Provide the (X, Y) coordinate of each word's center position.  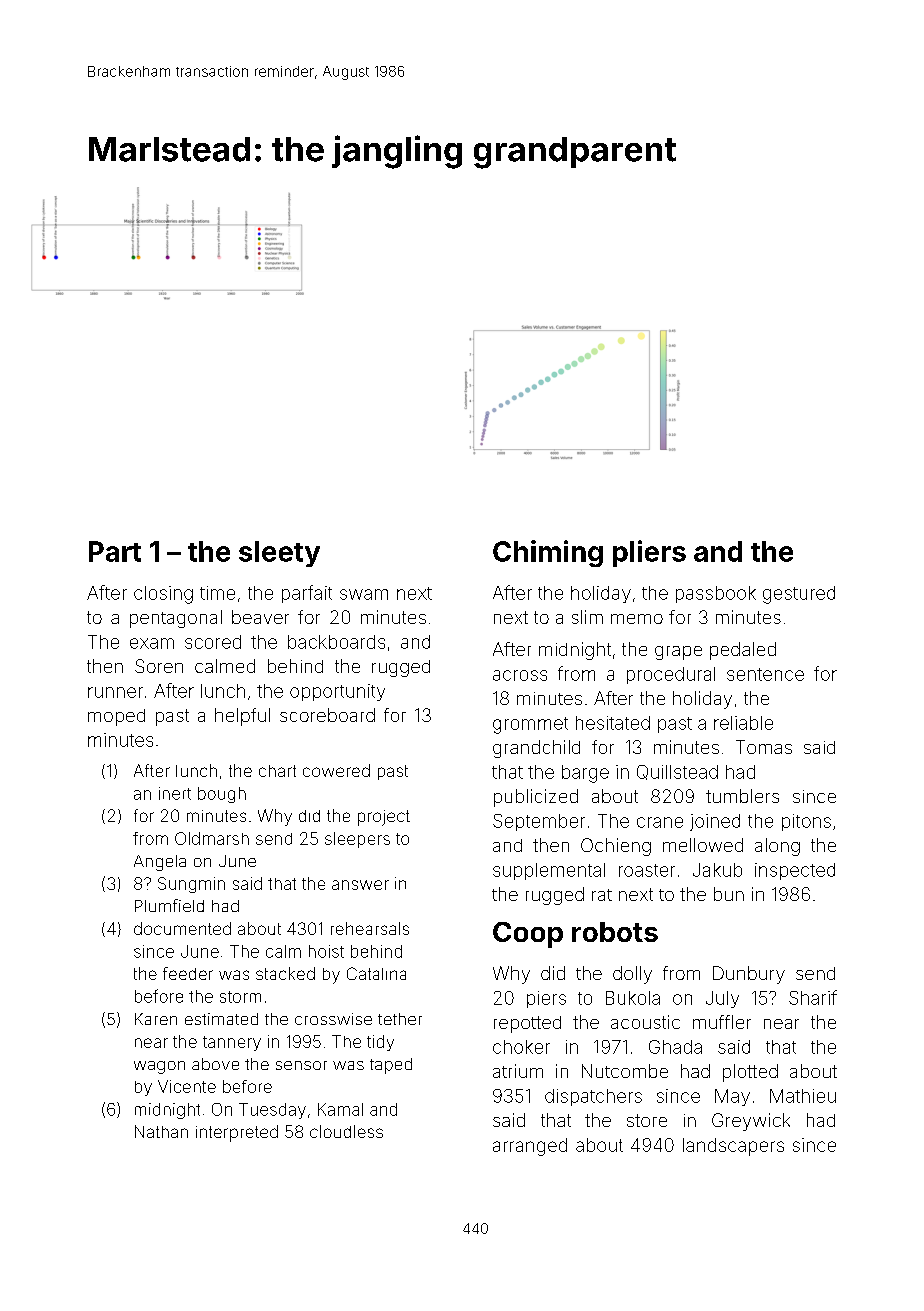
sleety (279, 554)
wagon (159, 1067)
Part (115, 551)
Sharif (813, 997)
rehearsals (370, 928)
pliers (649, 553)
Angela (160, 863)
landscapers (733, 1147)
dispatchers (593, 1097)
